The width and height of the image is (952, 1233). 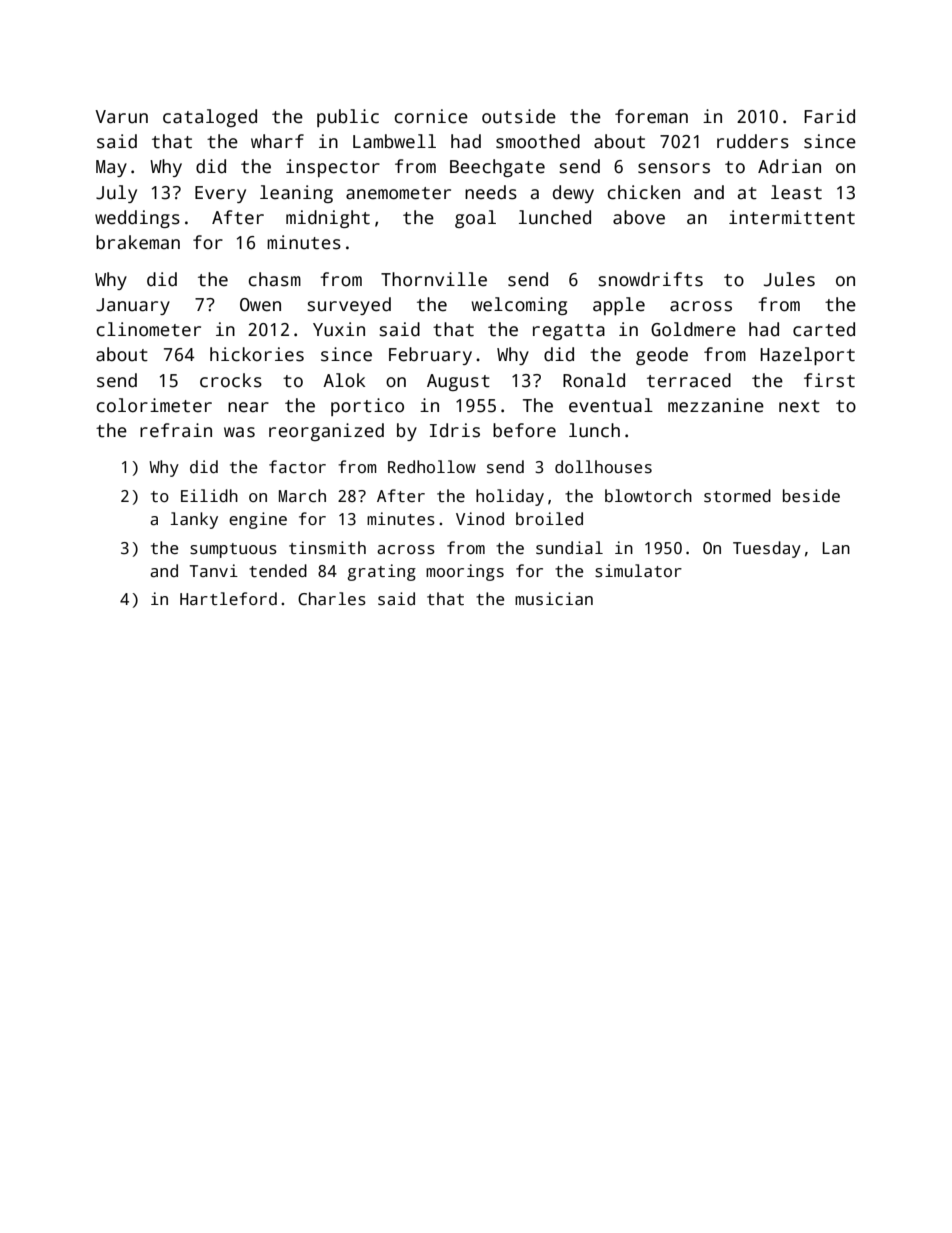 What do you see at coordinates (651, 116) in the image?
I see `foreman` at bounding box center [651, 116].
